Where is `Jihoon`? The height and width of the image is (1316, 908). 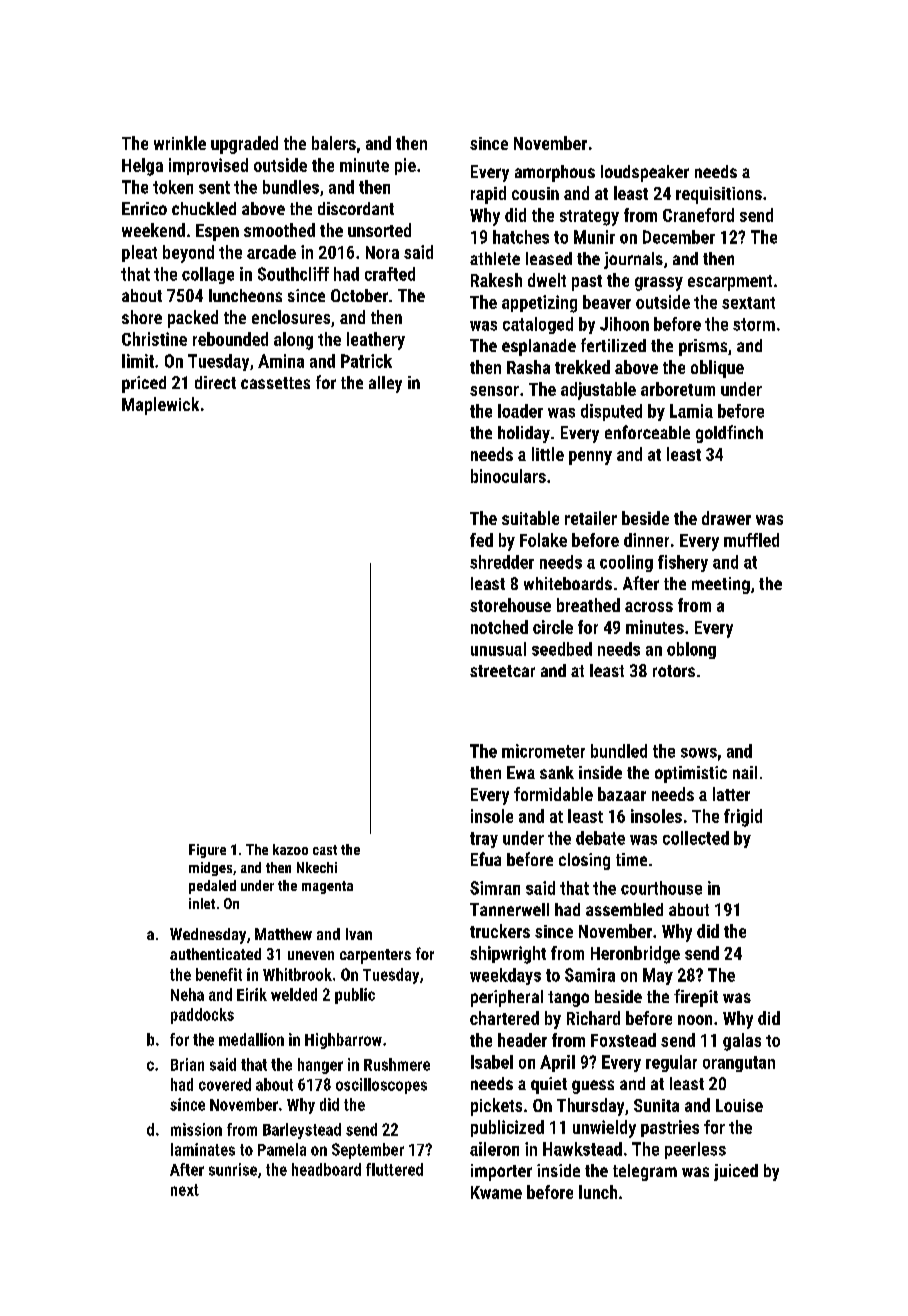
Jihoon is located at coordinates (624, 324).
